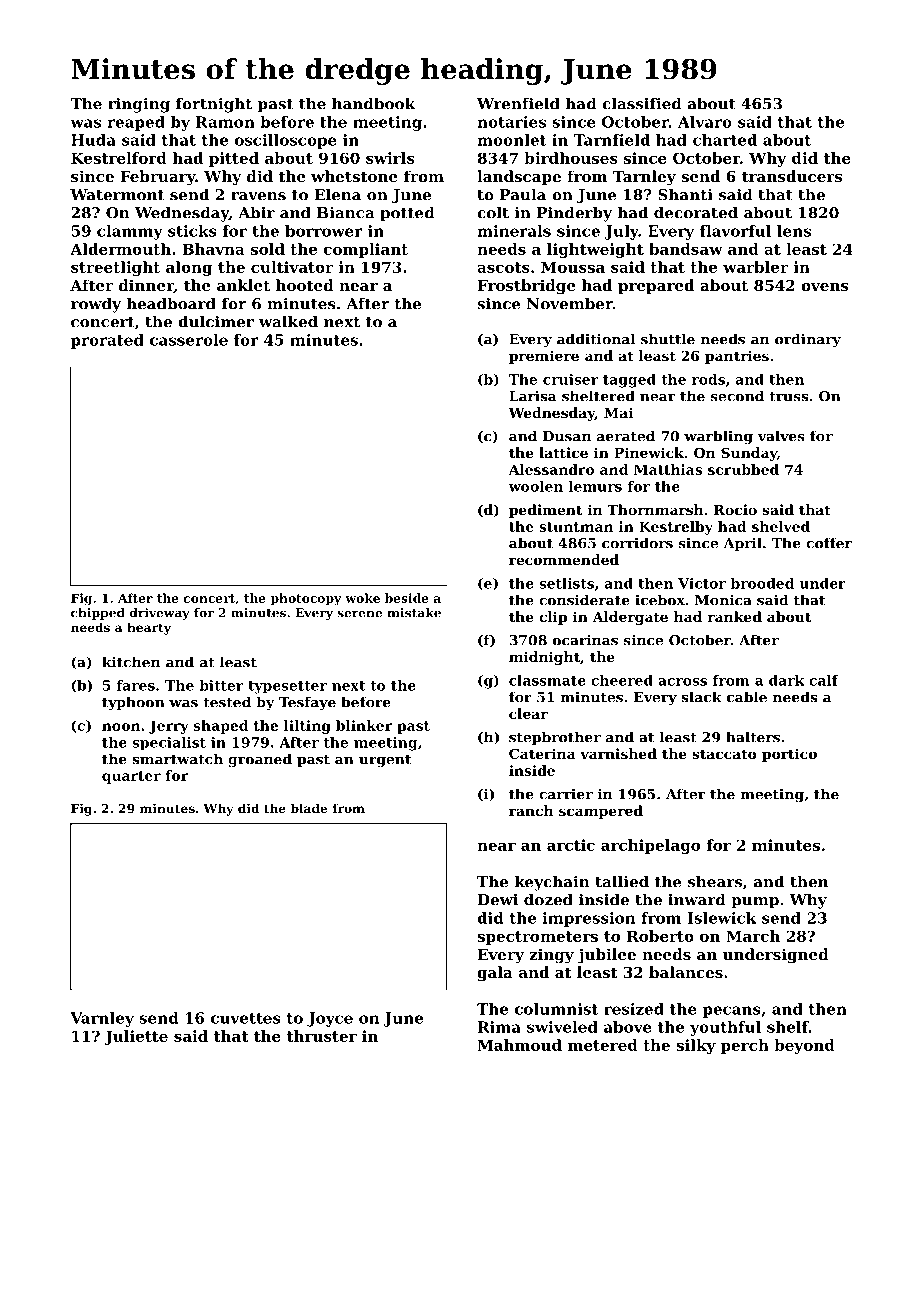  Describe the element at coordinates (102, 1019) in the screenshot. I see `Varnley` at that location.
